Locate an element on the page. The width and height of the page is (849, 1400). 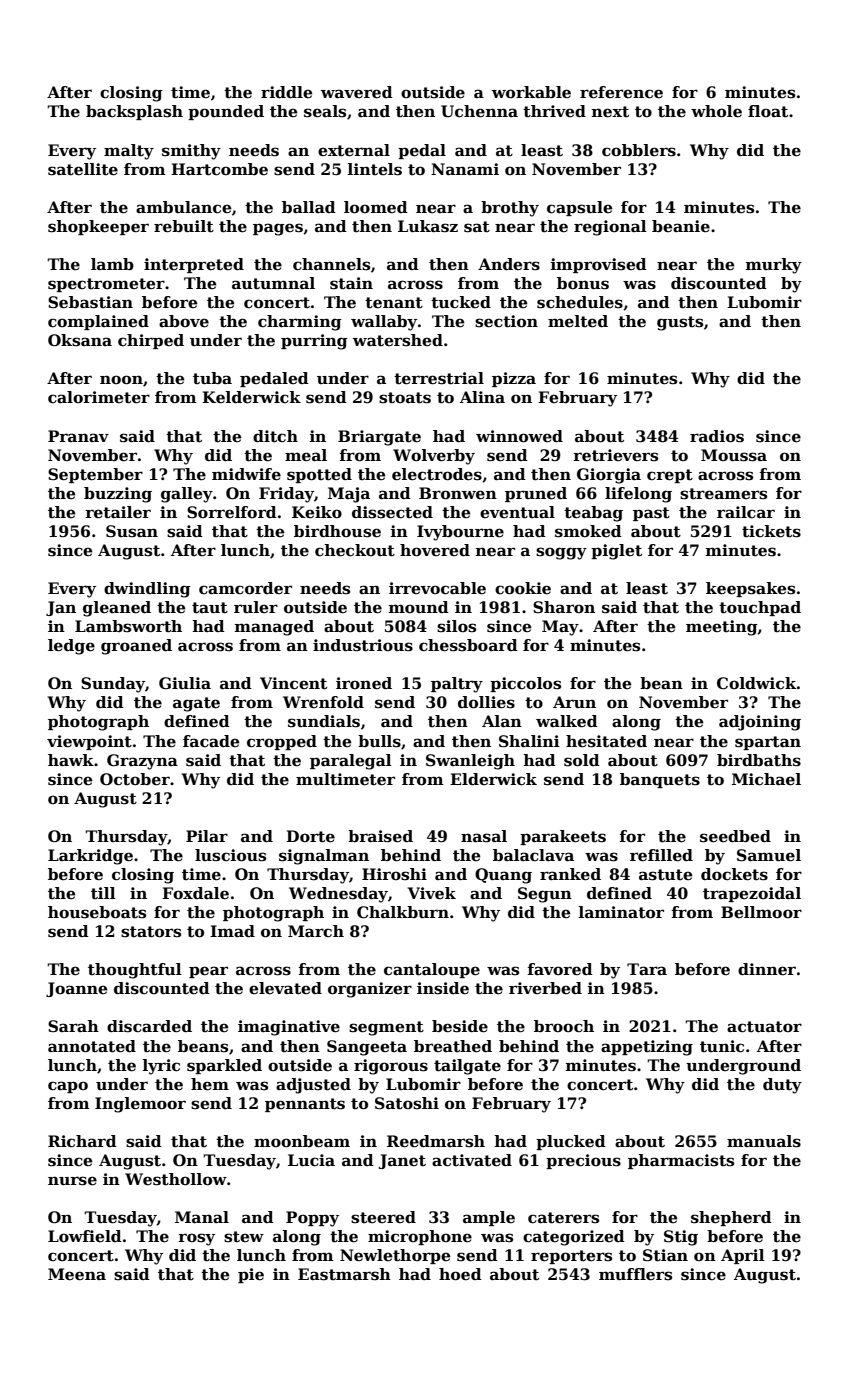
Anders is located at coordinates (509, 264).
